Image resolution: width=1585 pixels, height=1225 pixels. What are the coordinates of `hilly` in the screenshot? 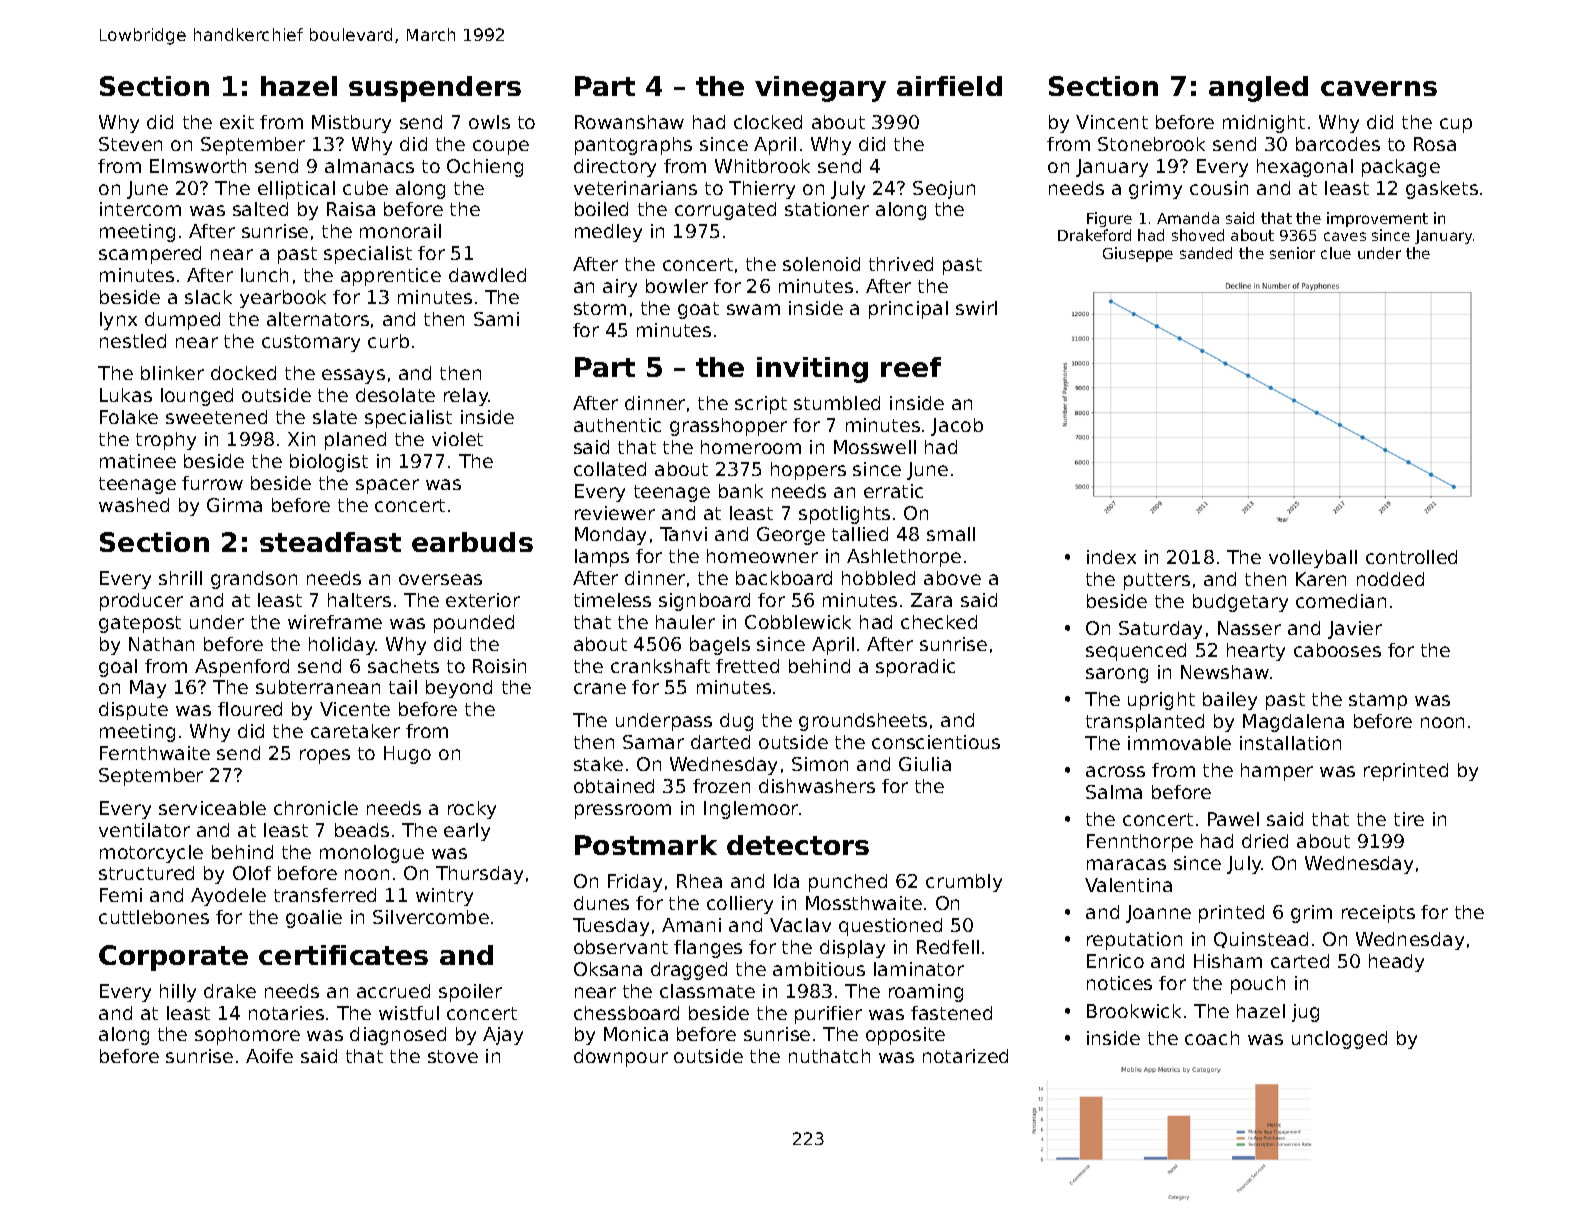 It's located at (178, 993).
